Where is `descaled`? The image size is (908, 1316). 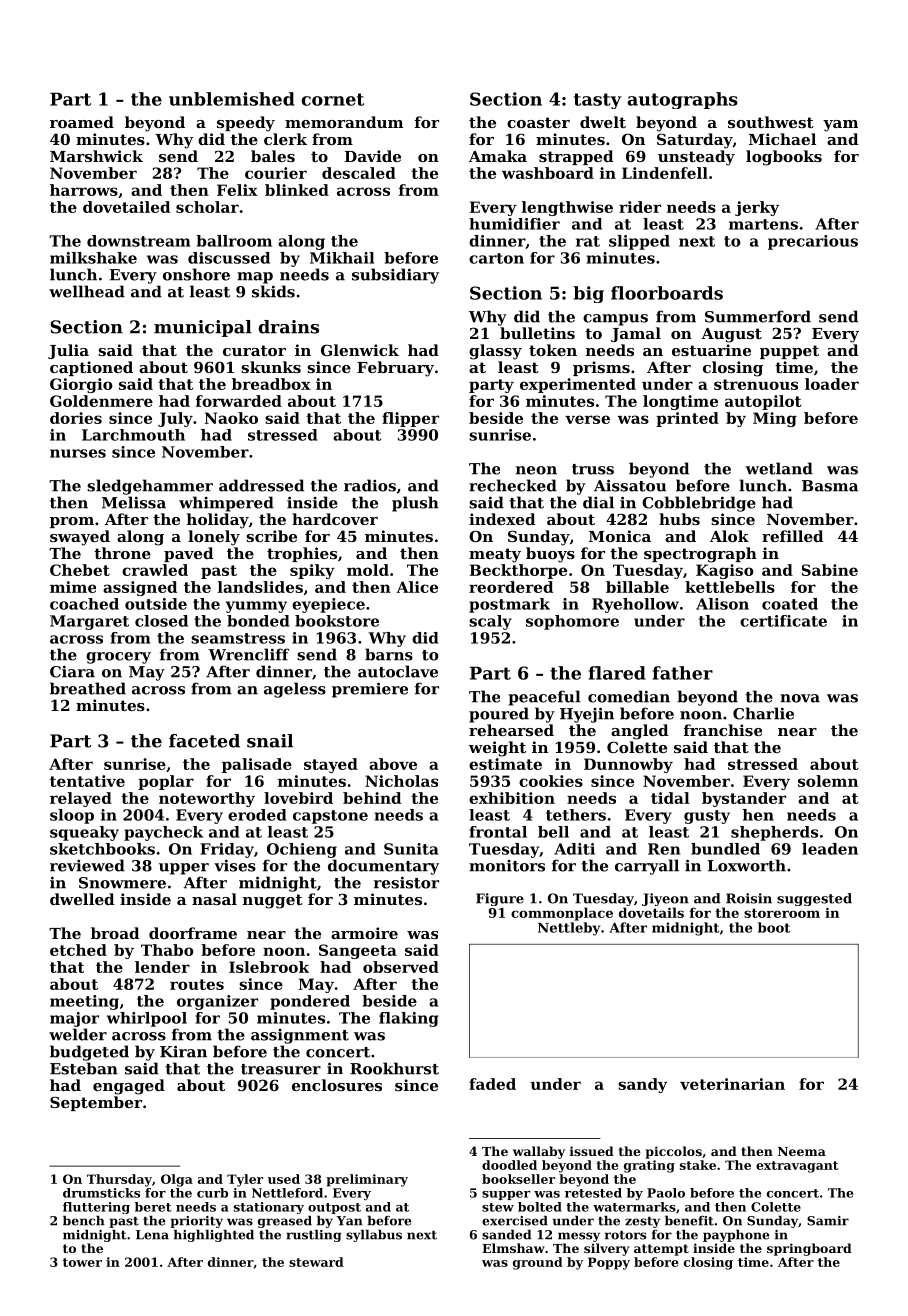
descaled is located at coordinates (359, 173).
